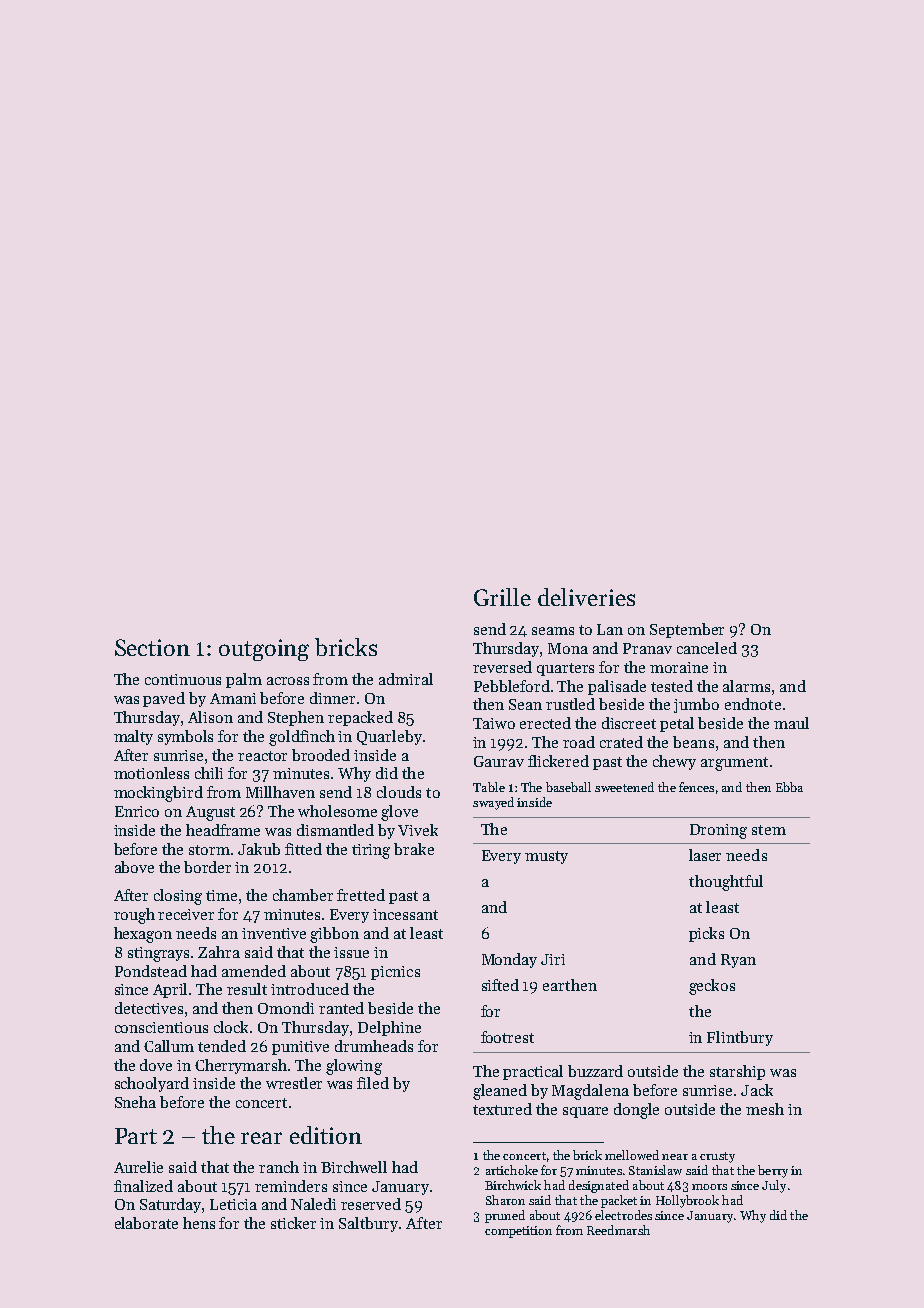 This image has height=1308, width=924. Describe the element at coordinates (152, 1084) in the image. I see `schoolyard` at that location.
